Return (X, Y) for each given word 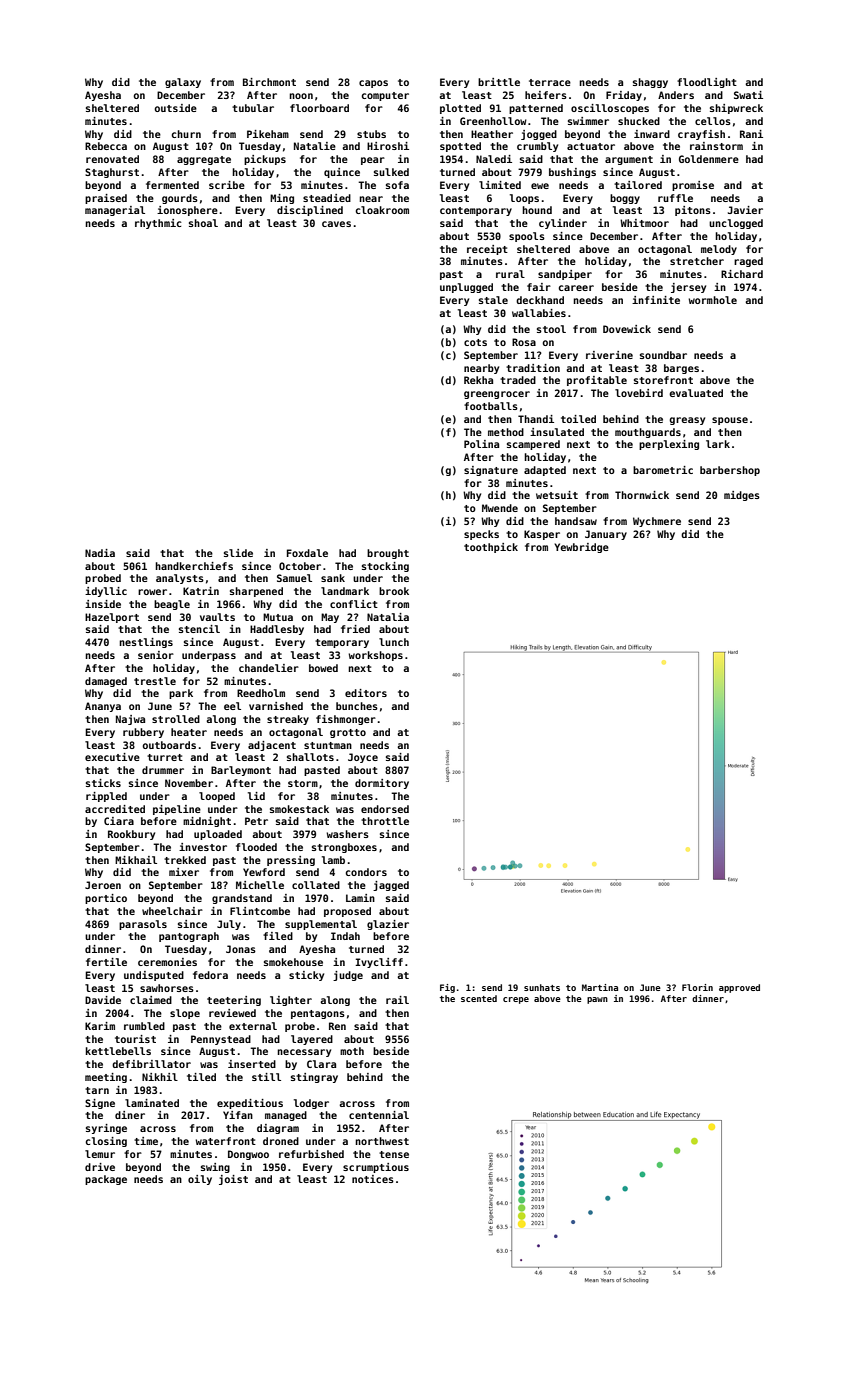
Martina (600, 987)
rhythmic (158, 224)
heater (189, 732)
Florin (697, 987)
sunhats (542, 987)
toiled (578, 419)
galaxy (183, 83)
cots (475, 342)
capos (373, 84)
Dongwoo (248, 1155)
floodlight (707, 83)
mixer (184, 872)
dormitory (382, 784)
